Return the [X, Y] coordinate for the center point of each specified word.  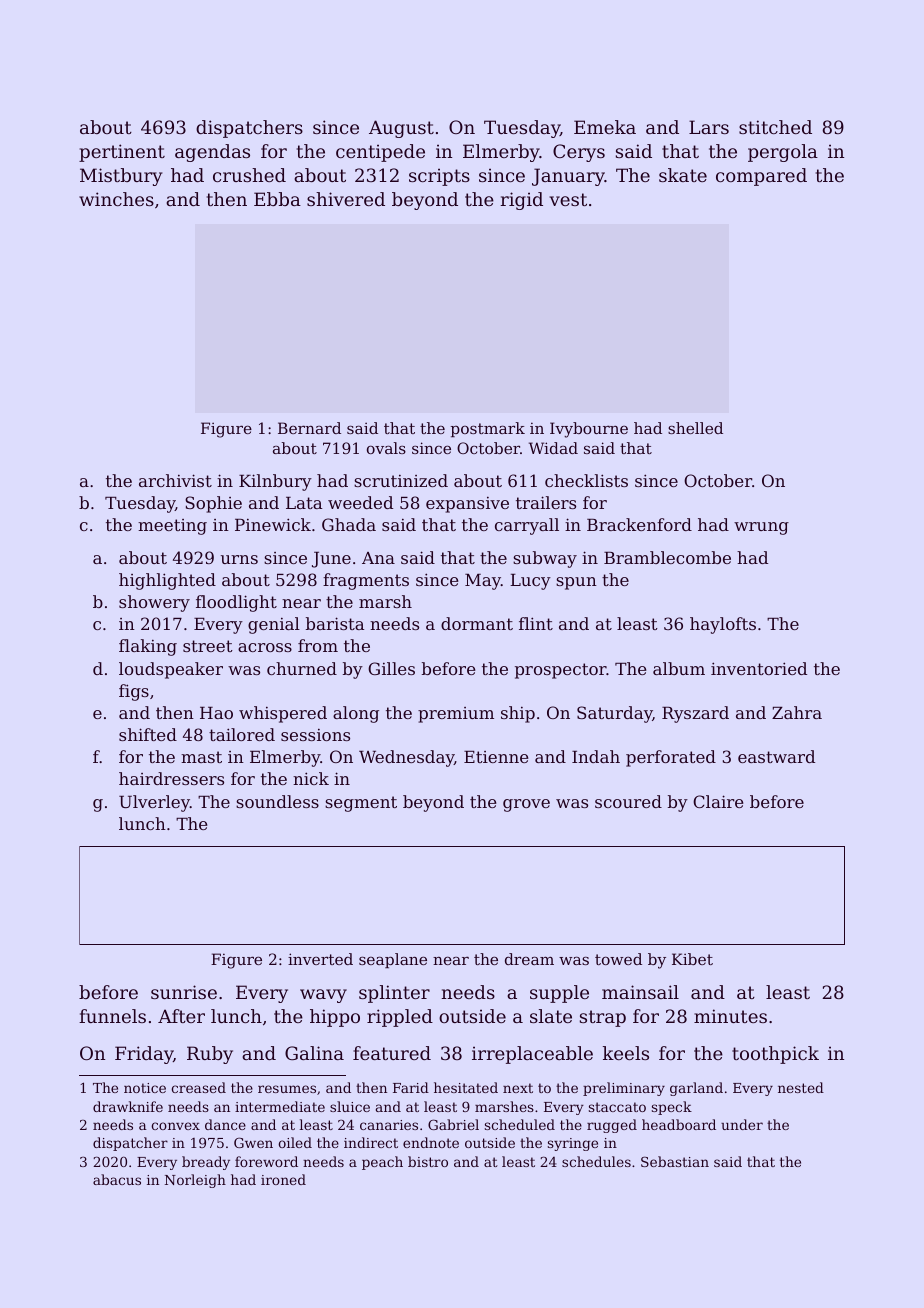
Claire [718, 801]
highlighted [167, 581]
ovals [386, 448]
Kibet [692, 959]
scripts [439, 177]
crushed [249, 175]
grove [526, 805]
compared [761, 177]
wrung [761, 528]
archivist [175, 480]
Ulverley [154, 803]
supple [559, 994]
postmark [488, 429]
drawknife [128, 1106]
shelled [695, 428]
